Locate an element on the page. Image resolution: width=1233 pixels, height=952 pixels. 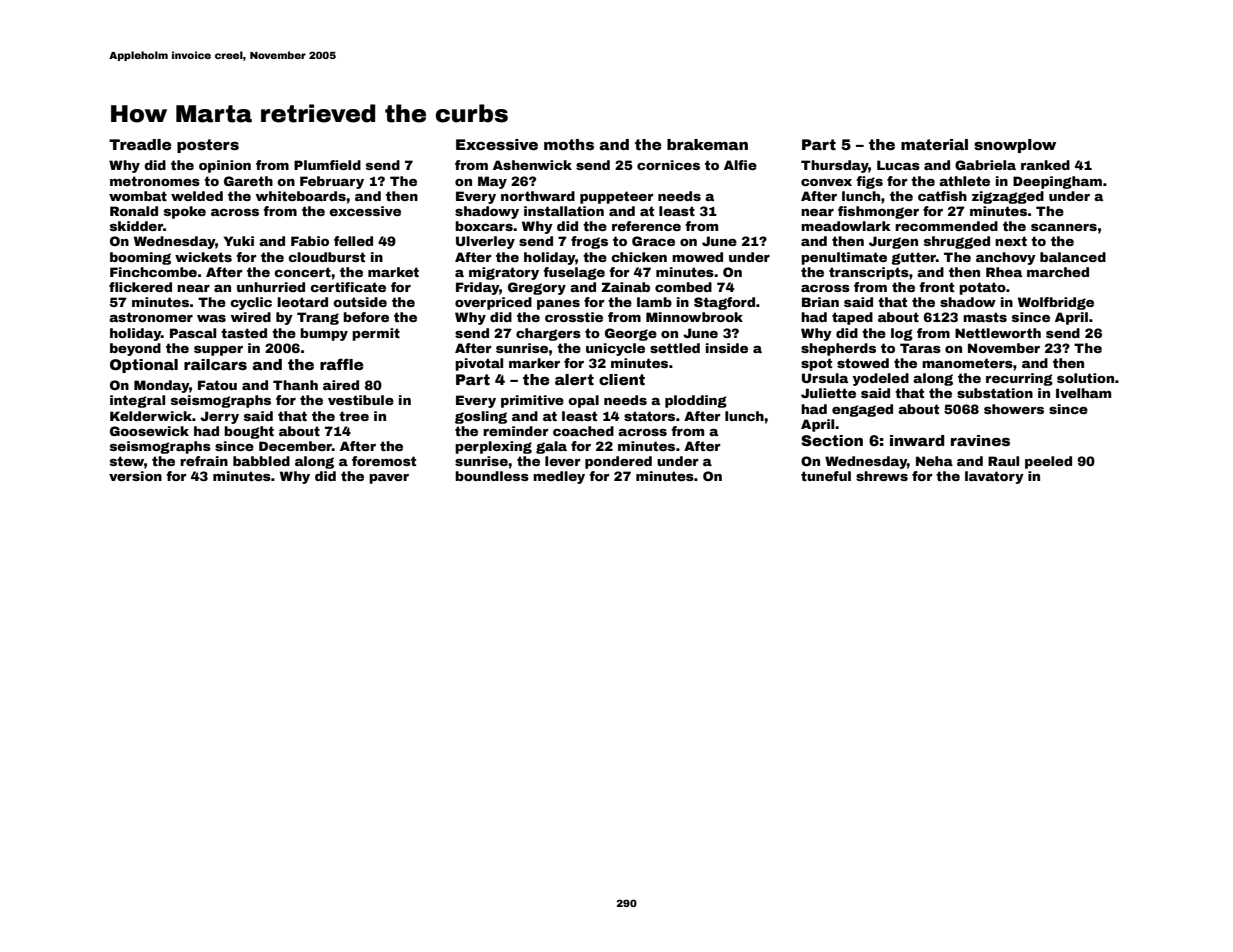
Ivelham is located at coordinates (1083, 393).
